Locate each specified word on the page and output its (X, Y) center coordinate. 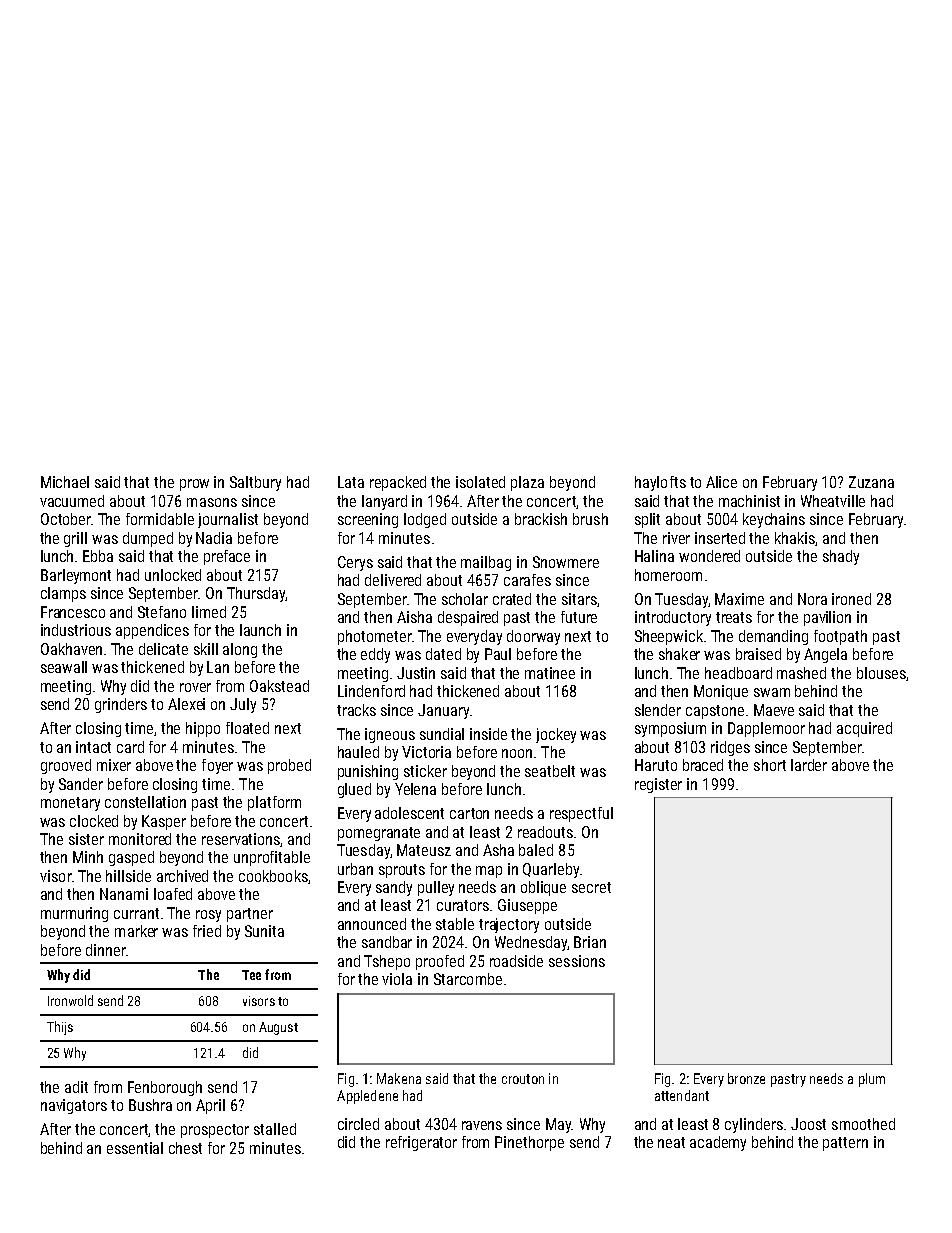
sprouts (402, 871)
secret (591, 887)
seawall (64, 667)
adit (76, 1087)
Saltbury (255, 483)
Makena (399, 1078)
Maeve (774, 710)
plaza (527, 483)
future (579, 617)
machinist (749, 501)
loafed (173, 894)
